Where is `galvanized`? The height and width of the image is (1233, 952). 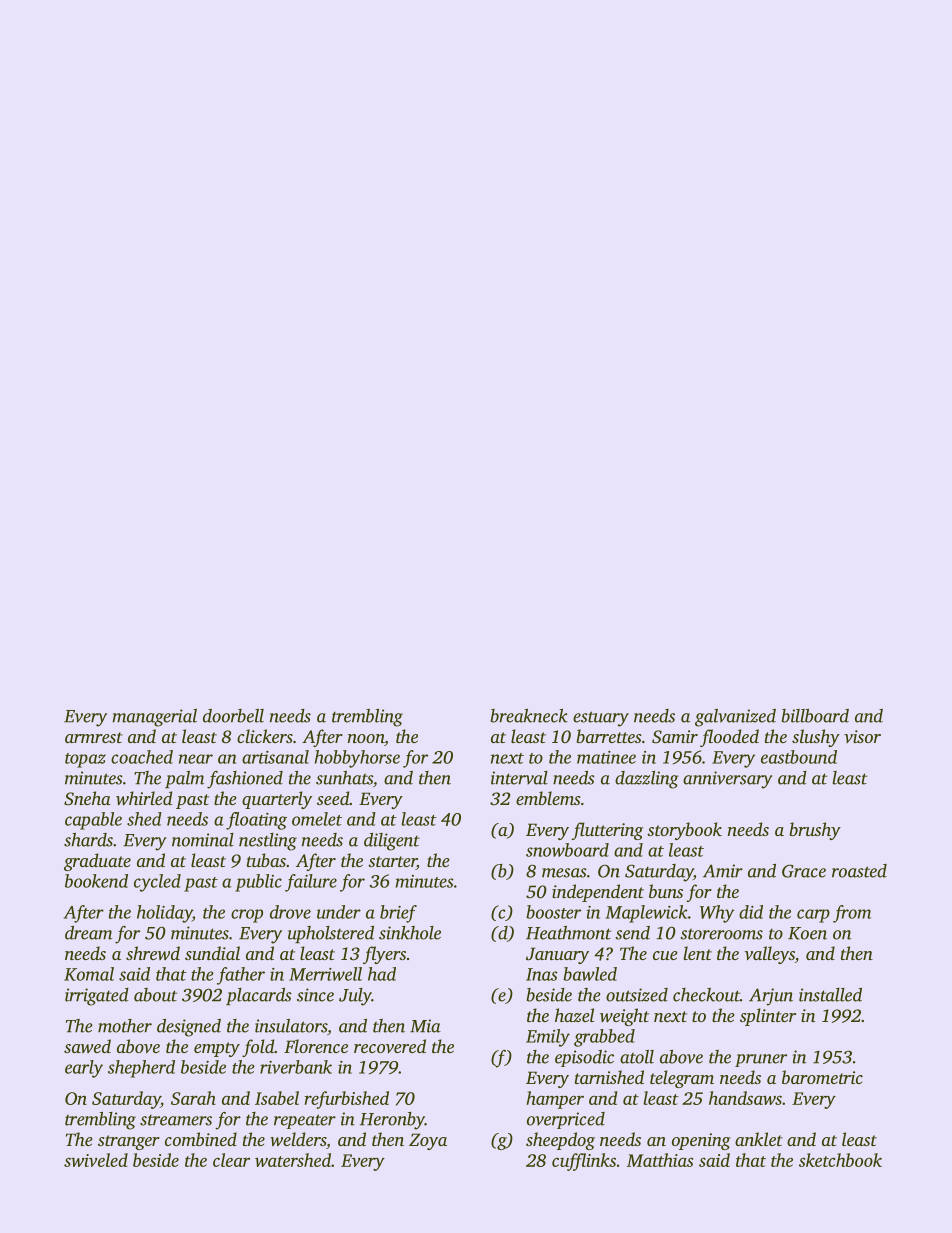 galvanized is located at coordinates (735, 718).
